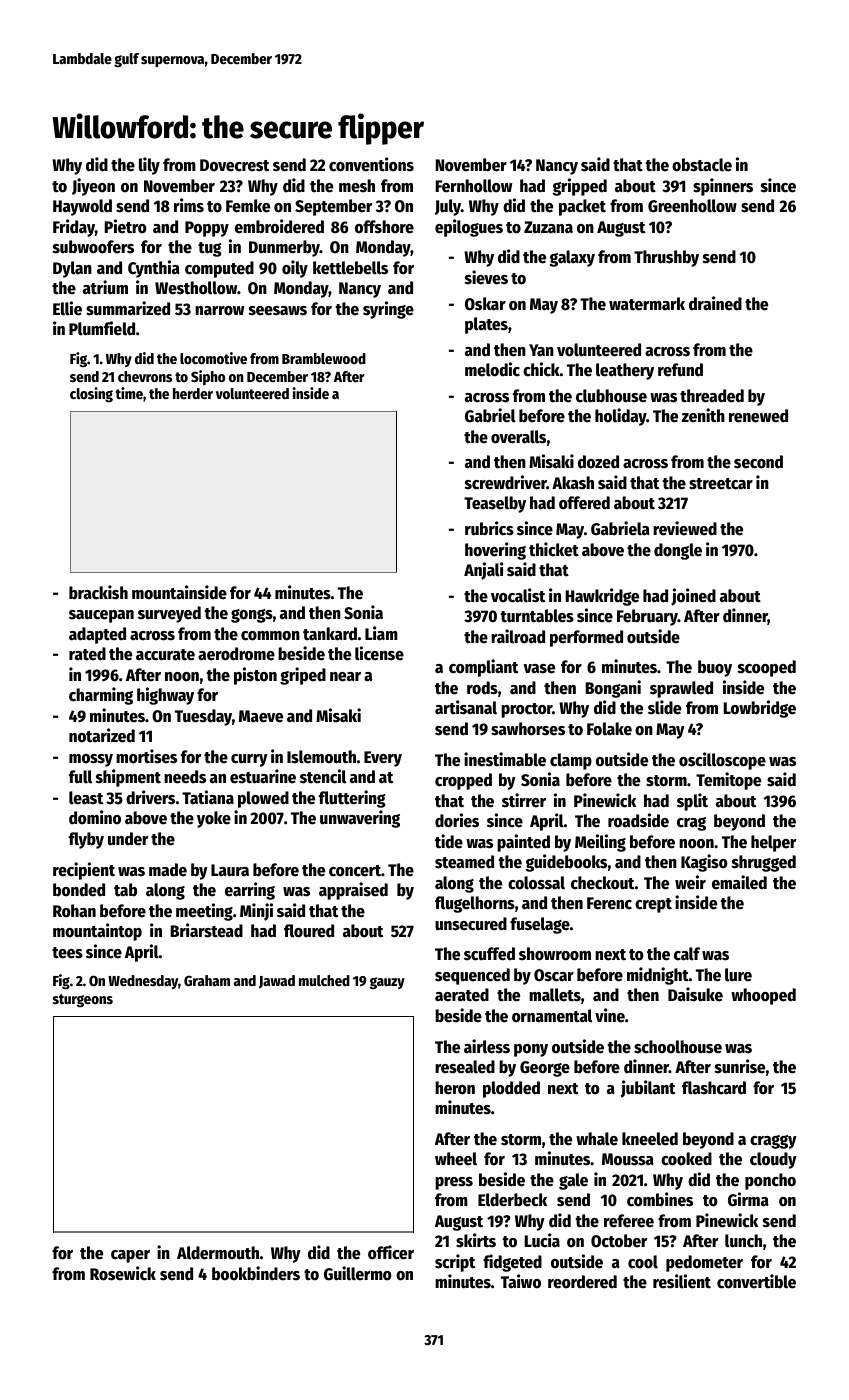  Describe the element at coordinates (218, 1253) in the page. I see `Aldermouth` at that location.
